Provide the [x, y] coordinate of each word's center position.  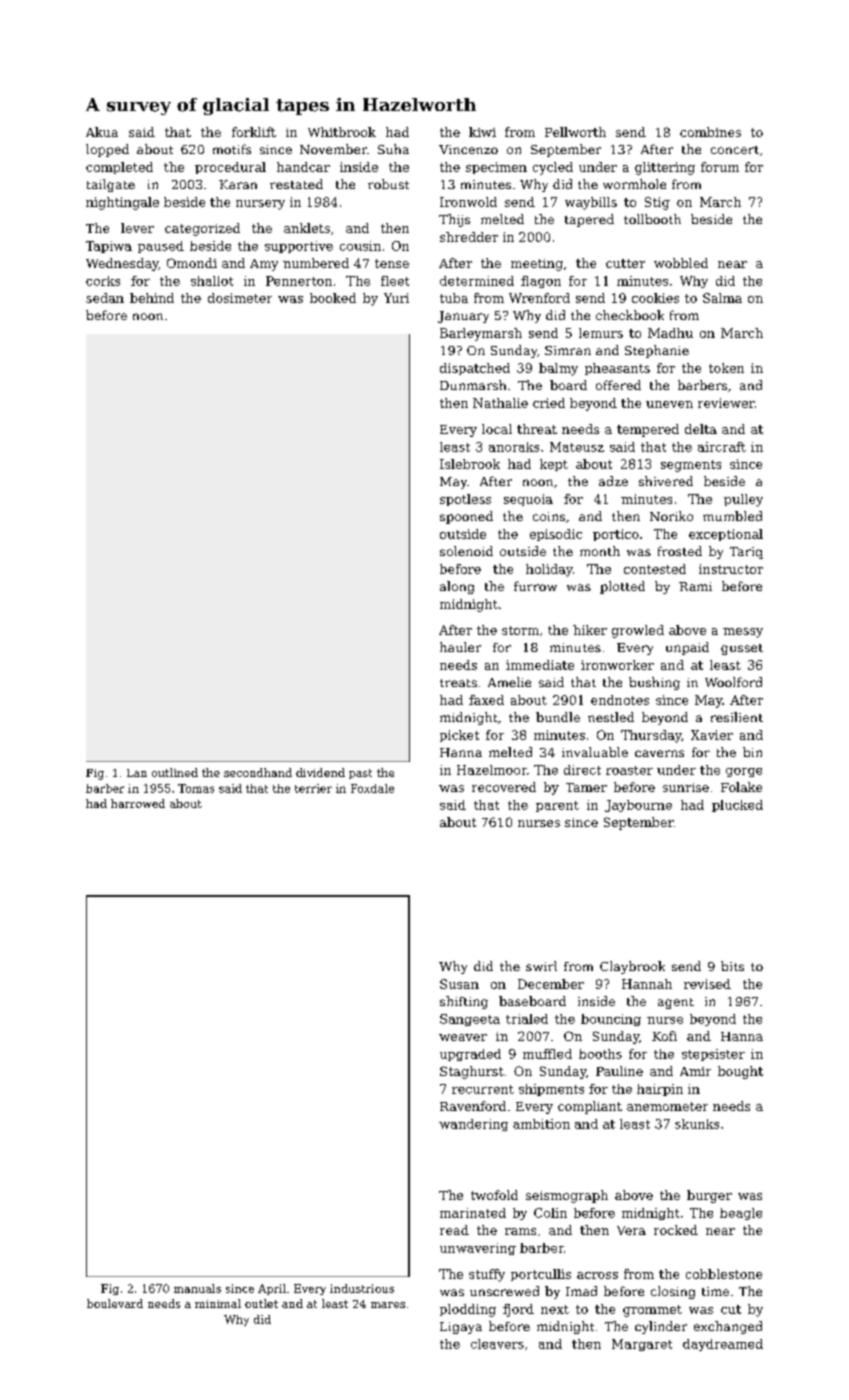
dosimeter [240, 298]
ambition [541, 1124]
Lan [137, 773]
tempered [648, 430]
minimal [218, 1303]
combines [710, 132]
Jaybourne [638, 806]
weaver [463, 1037]
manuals [197, 1288]
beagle [741, 1214]
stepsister [713, 1055]
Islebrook [470, 464]
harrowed [138, 803]
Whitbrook [342, 132]
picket [459, 736]
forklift [254, 132]
